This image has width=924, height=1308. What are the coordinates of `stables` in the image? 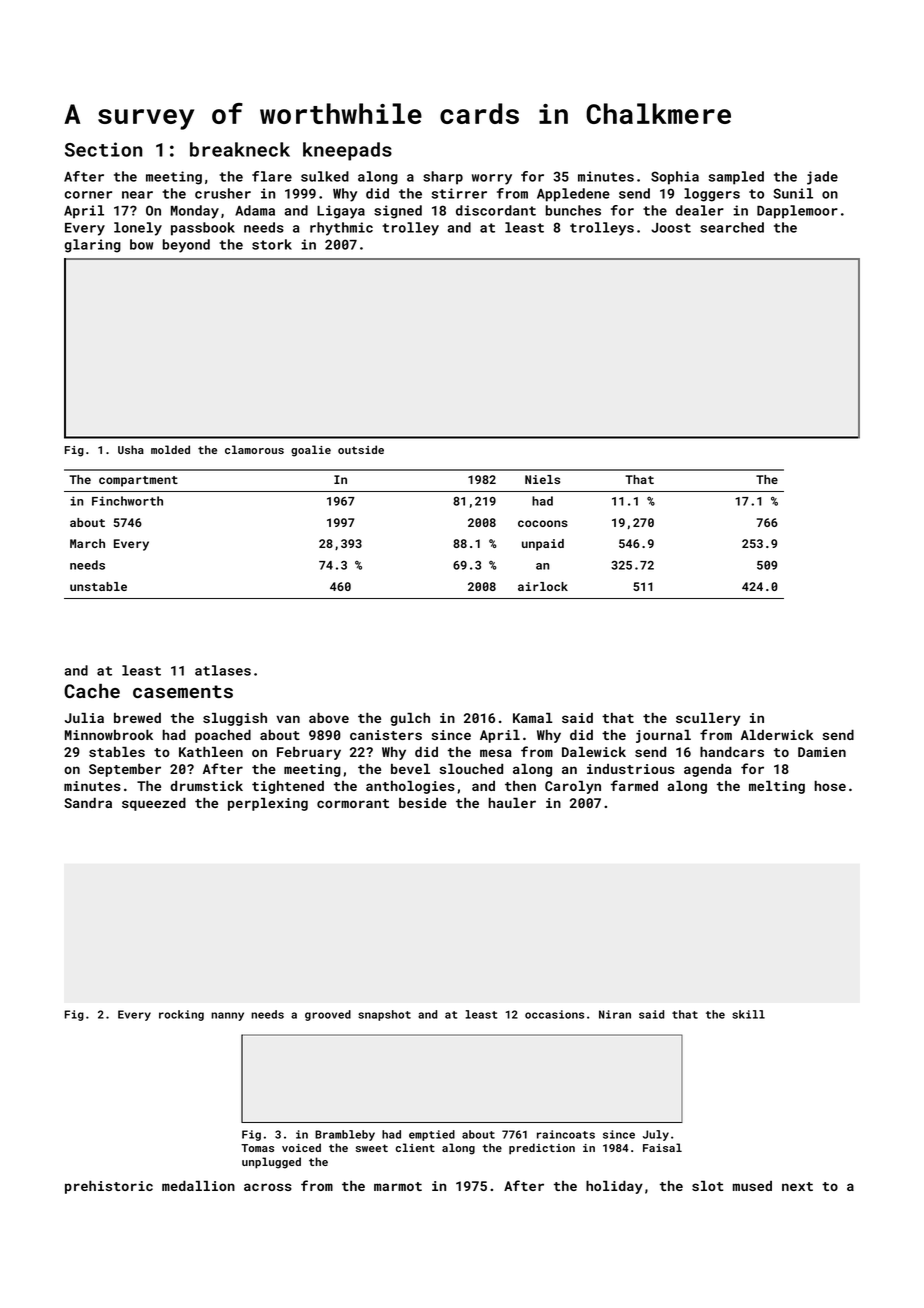 It's located at (117, 751).
